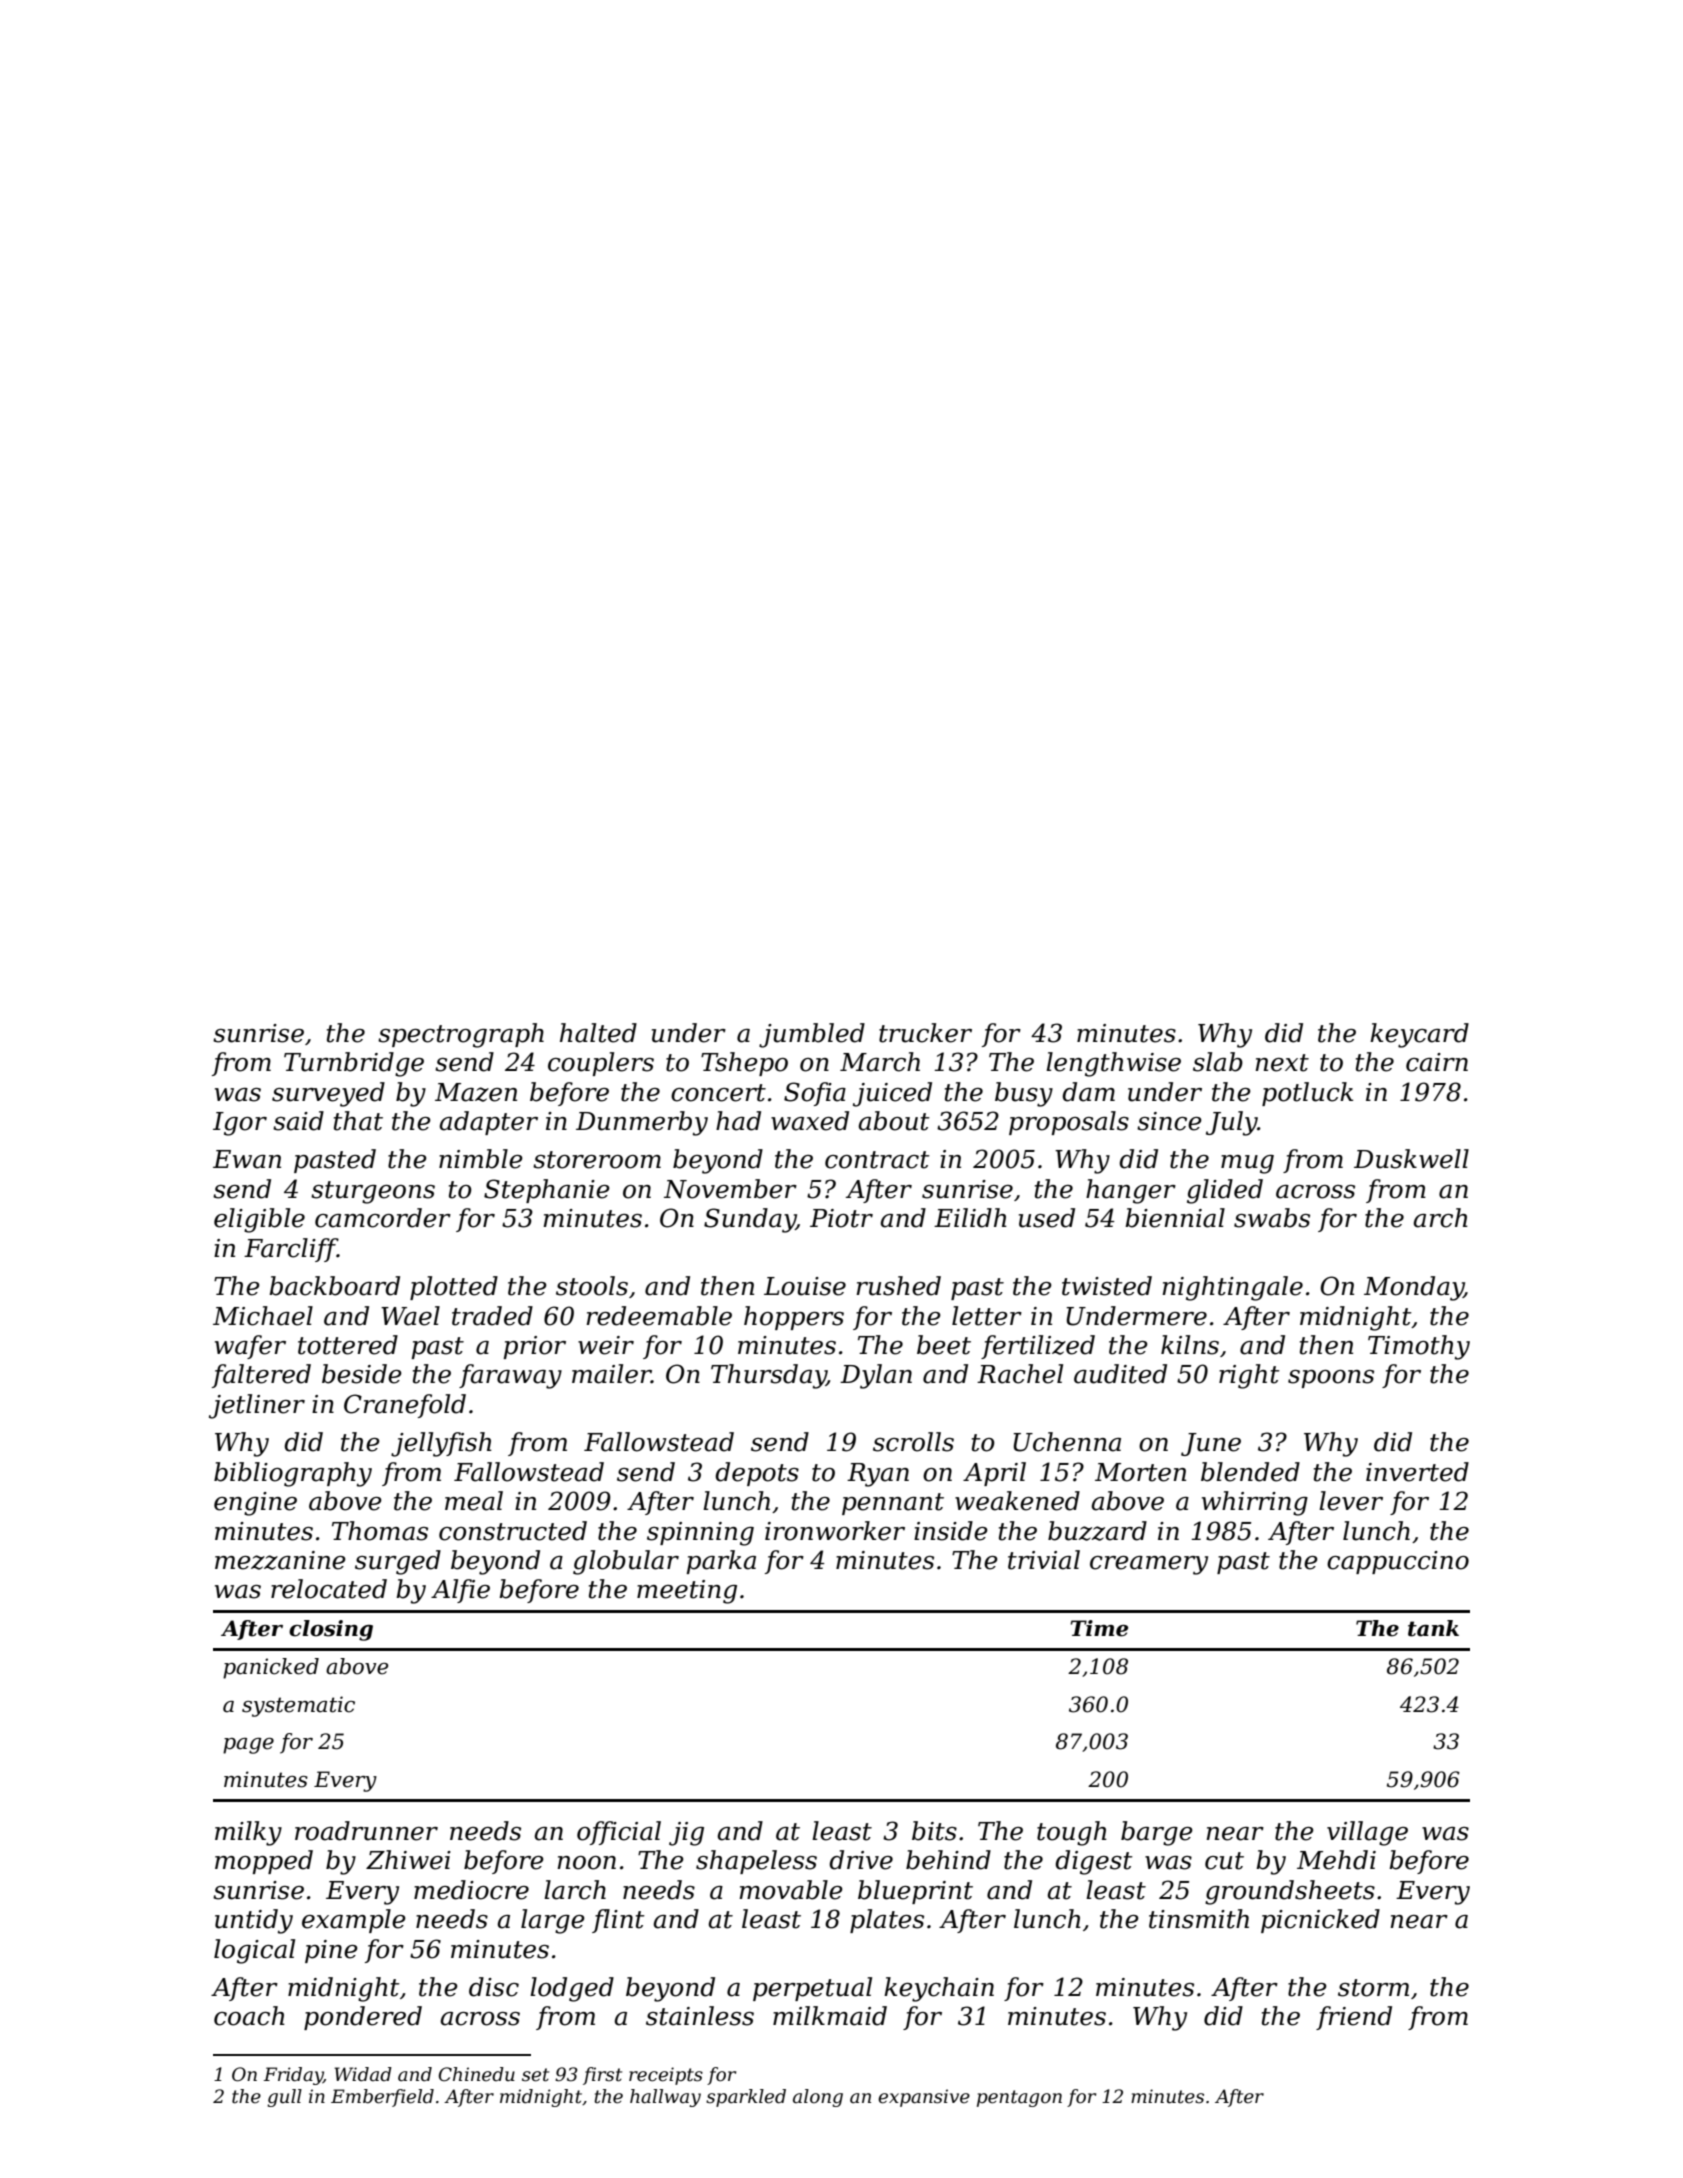 The height and width of the screenshot is (2178, 1683). Describe the element at coordinates (460, 1591) in the screenshot. I see `Alfie` at that location.
